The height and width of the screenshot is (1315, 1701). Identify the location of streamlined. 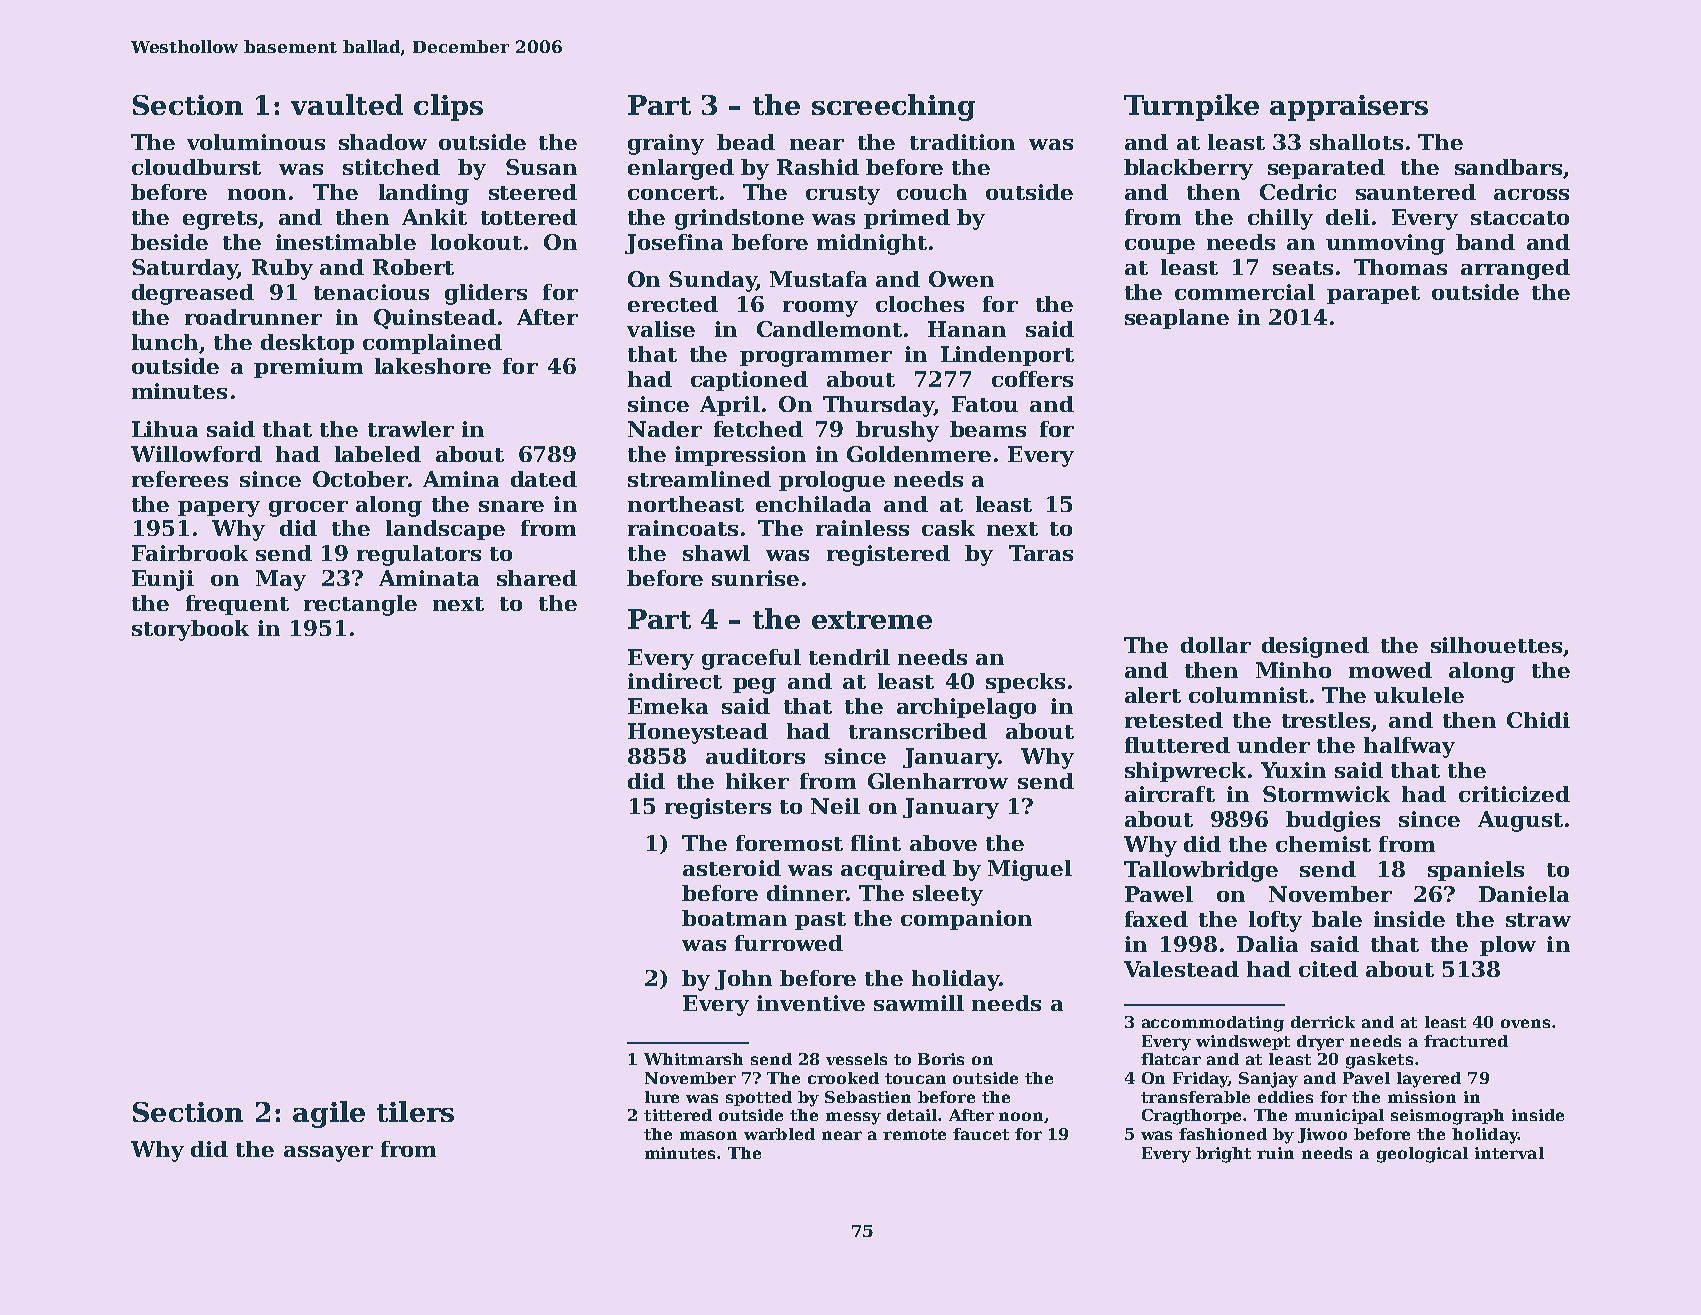
(699, 479).
